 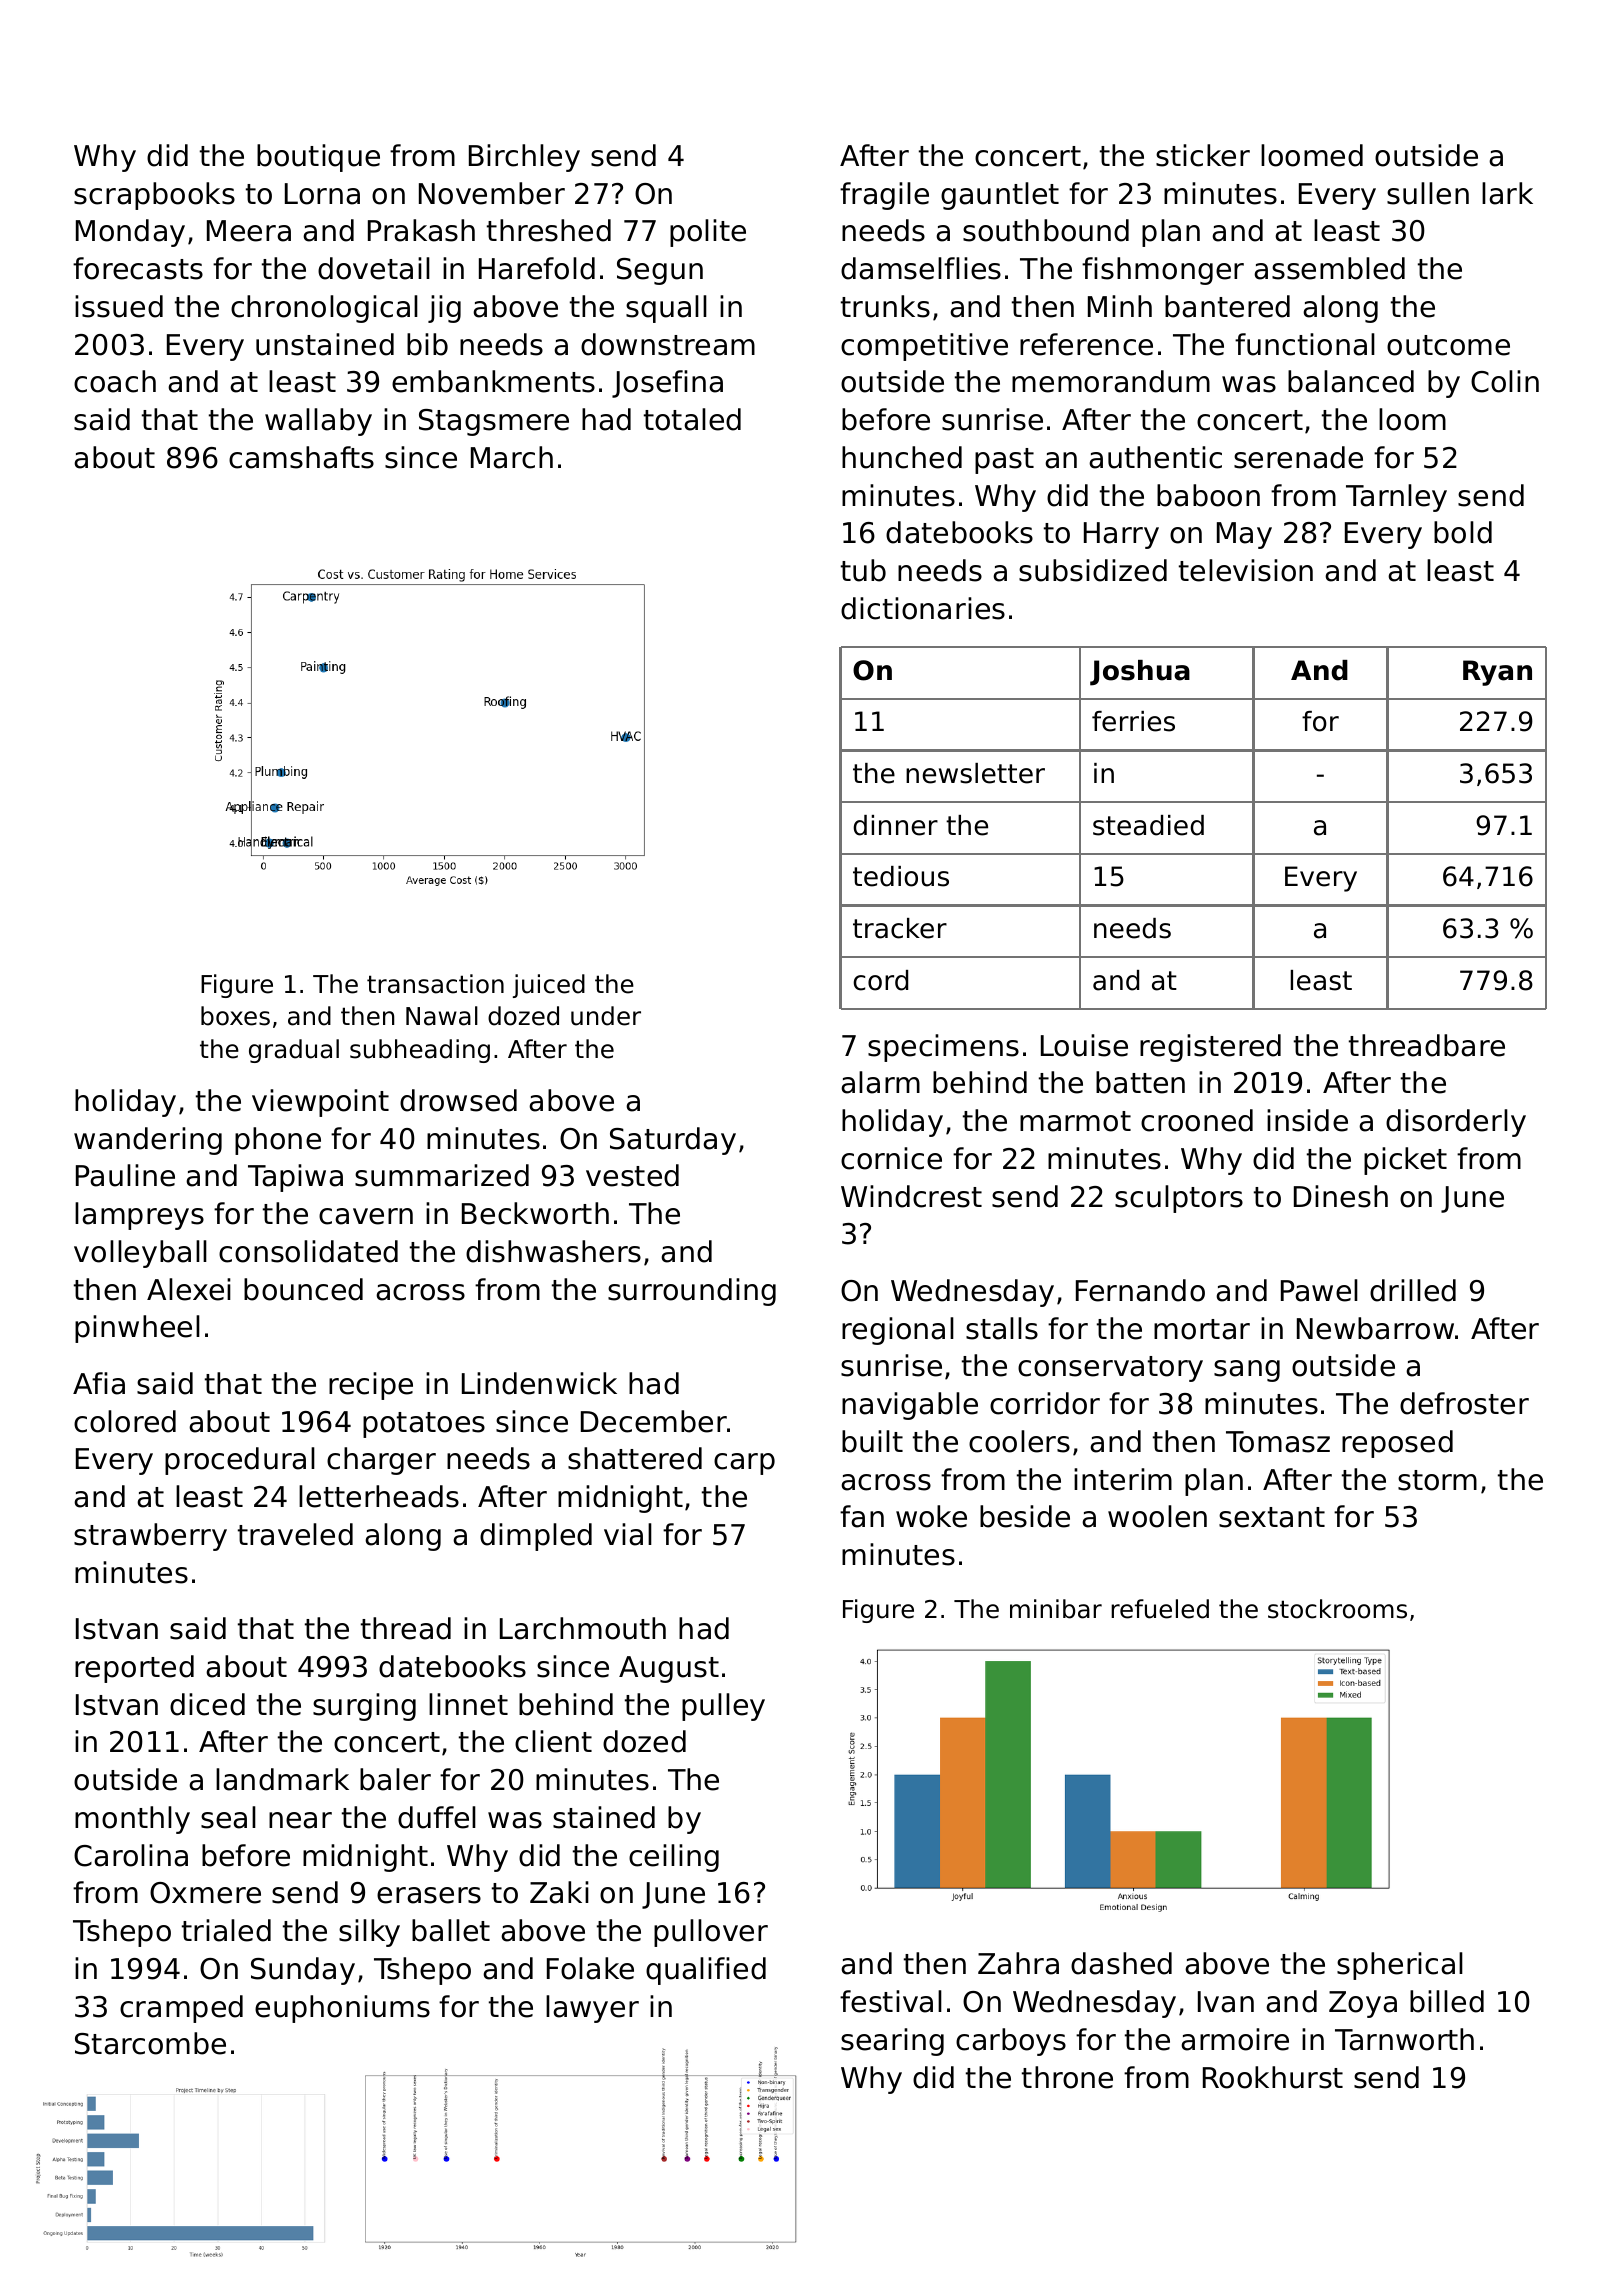 What do you see at coordinates (1413, 1290) in the screenshot?
I see `drilled` at bounding box center [1413, 1290].
